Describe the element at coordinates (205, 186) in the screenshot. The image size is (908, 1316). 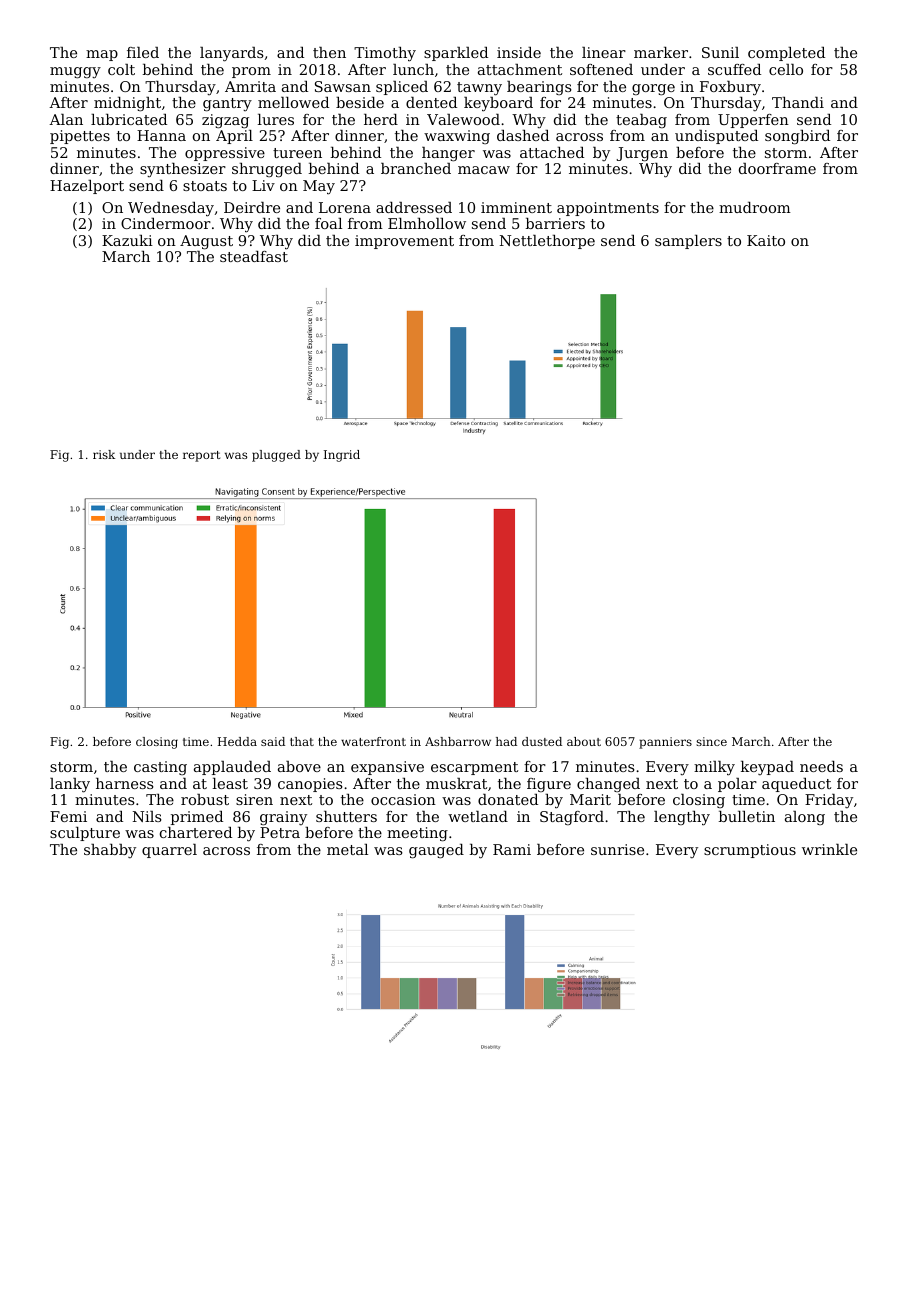
I see `stoats` at that location.
